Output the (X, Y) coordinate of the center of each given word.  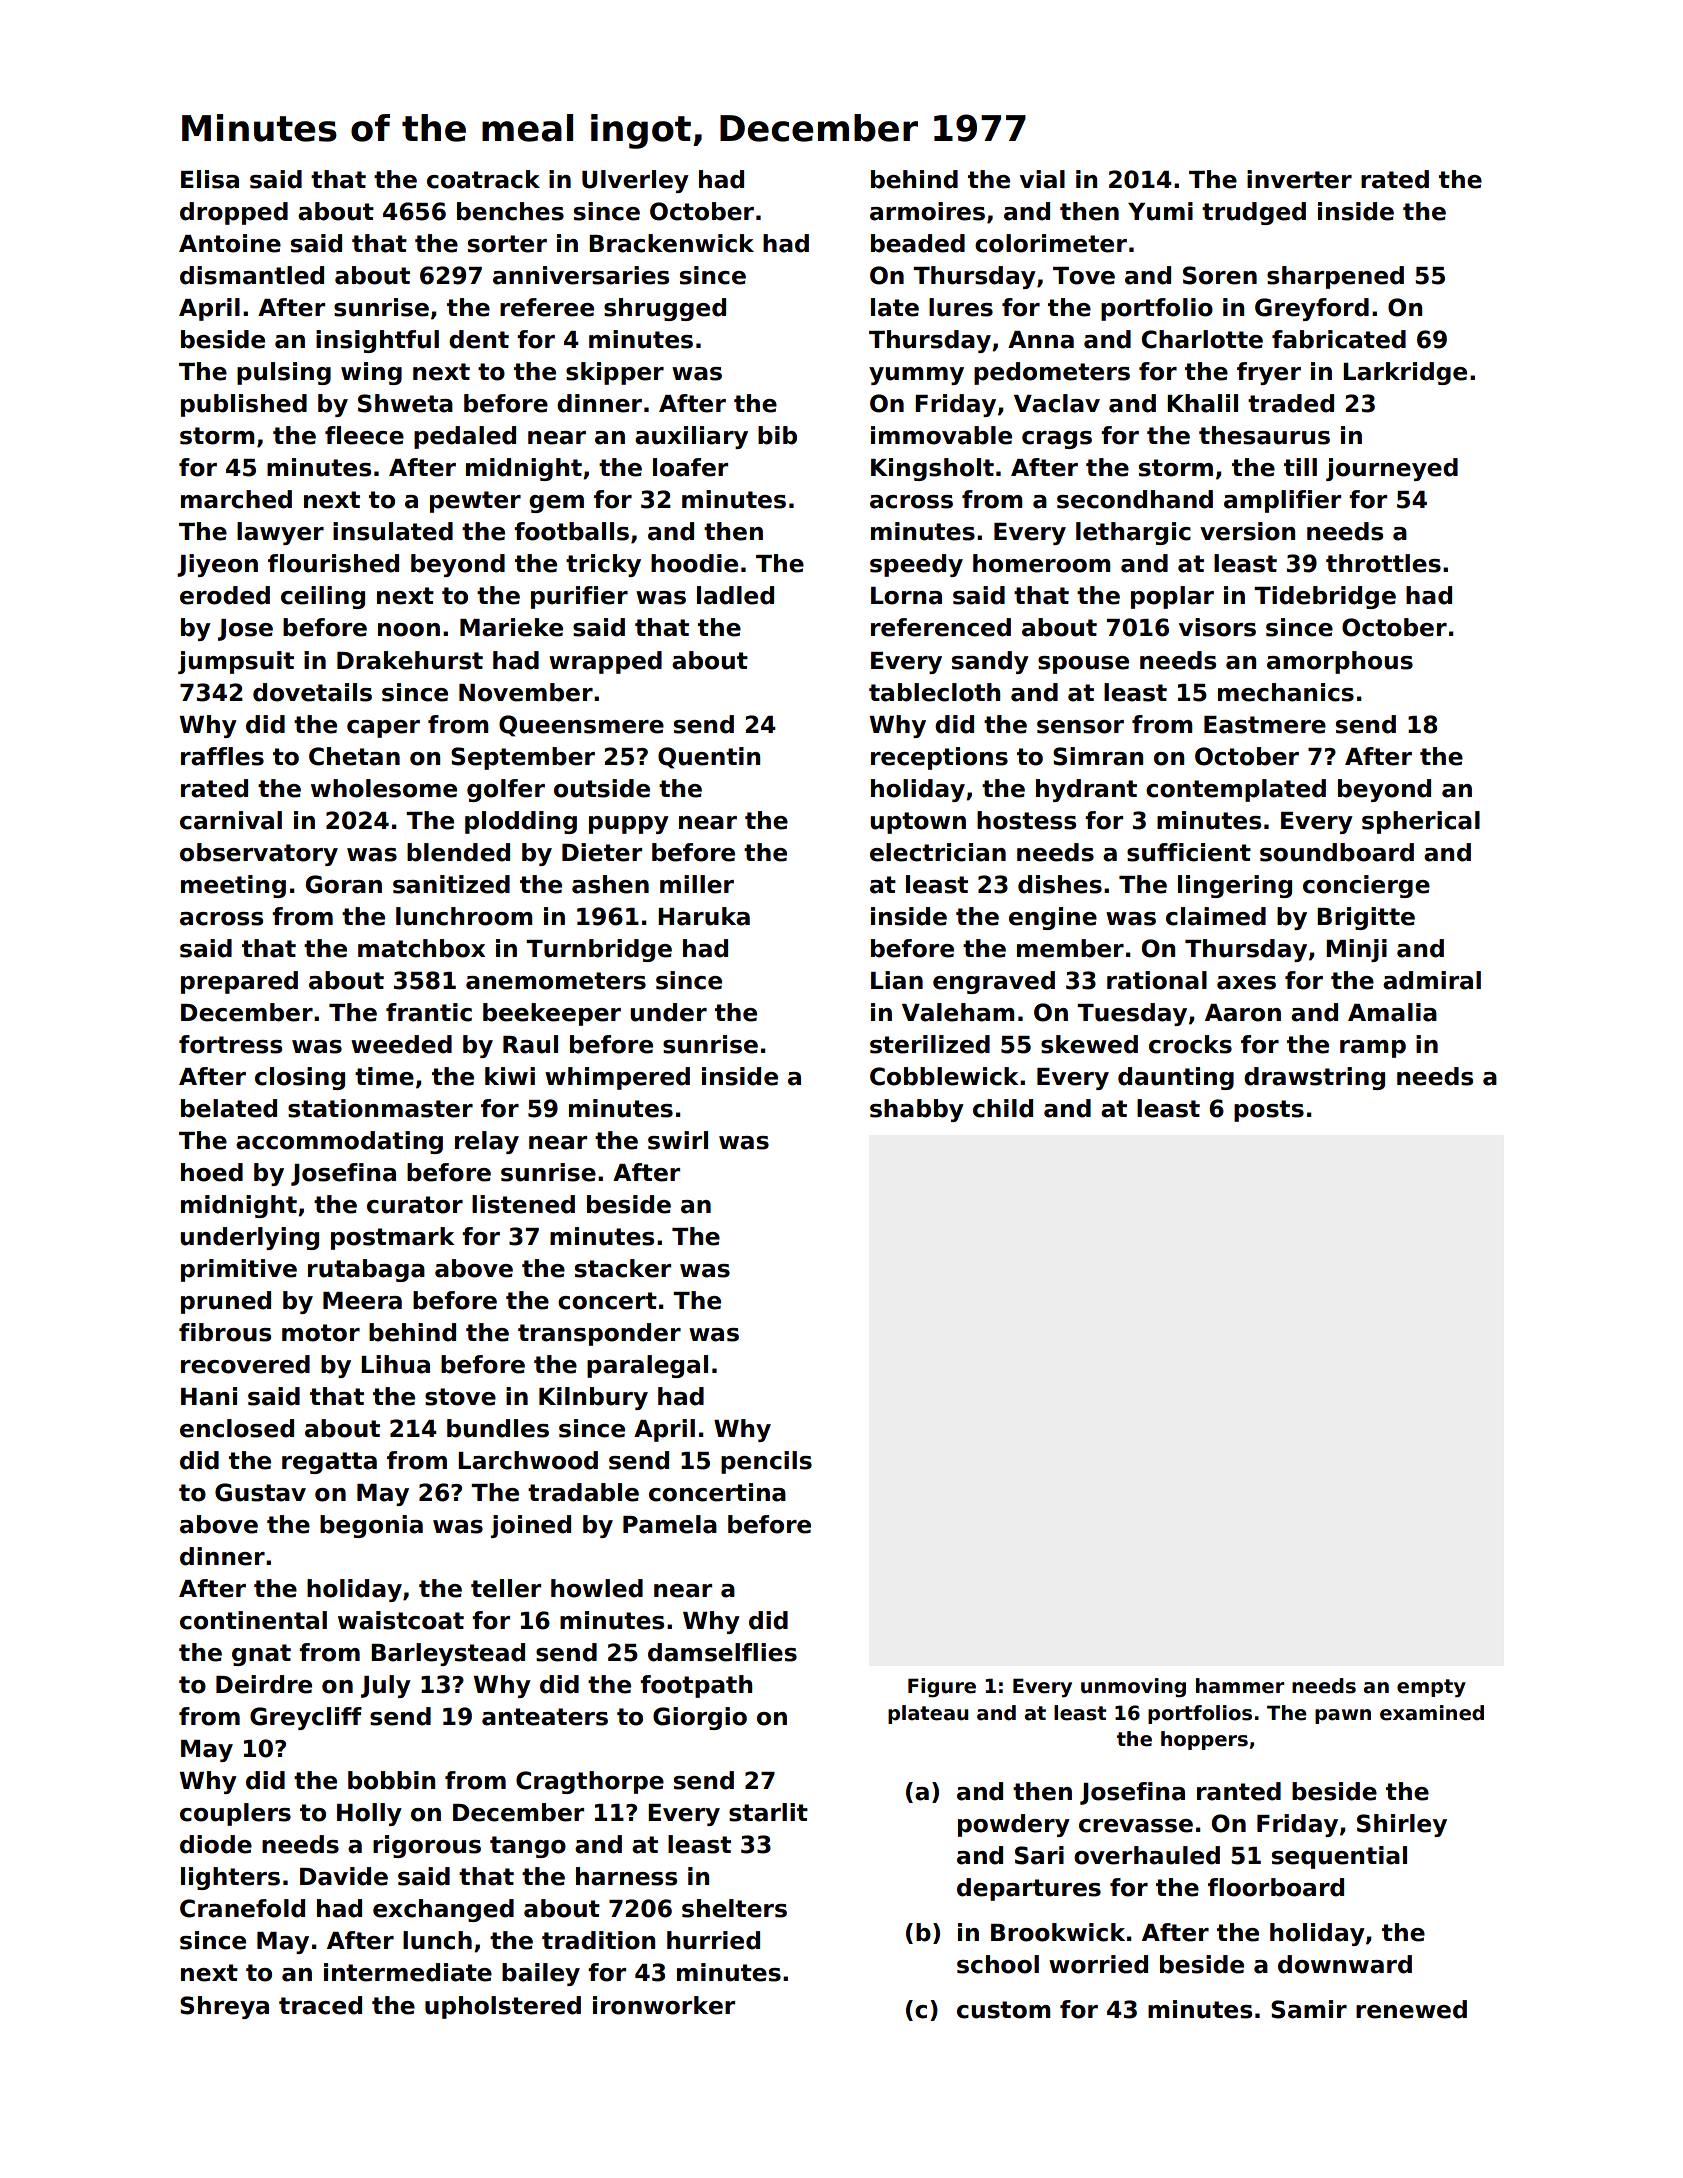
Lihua (395, 1364)
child (1003, 1108)
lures (961, 307)
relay (487, 1142)
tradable (583, 1492)
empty (1431, 1688)
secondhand (1135, 499)
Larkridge (1405, 373)
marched (236, 499)
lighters (230, 1878)
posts (1269, 1111)
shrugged (665, 309)
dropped (234, 213)
